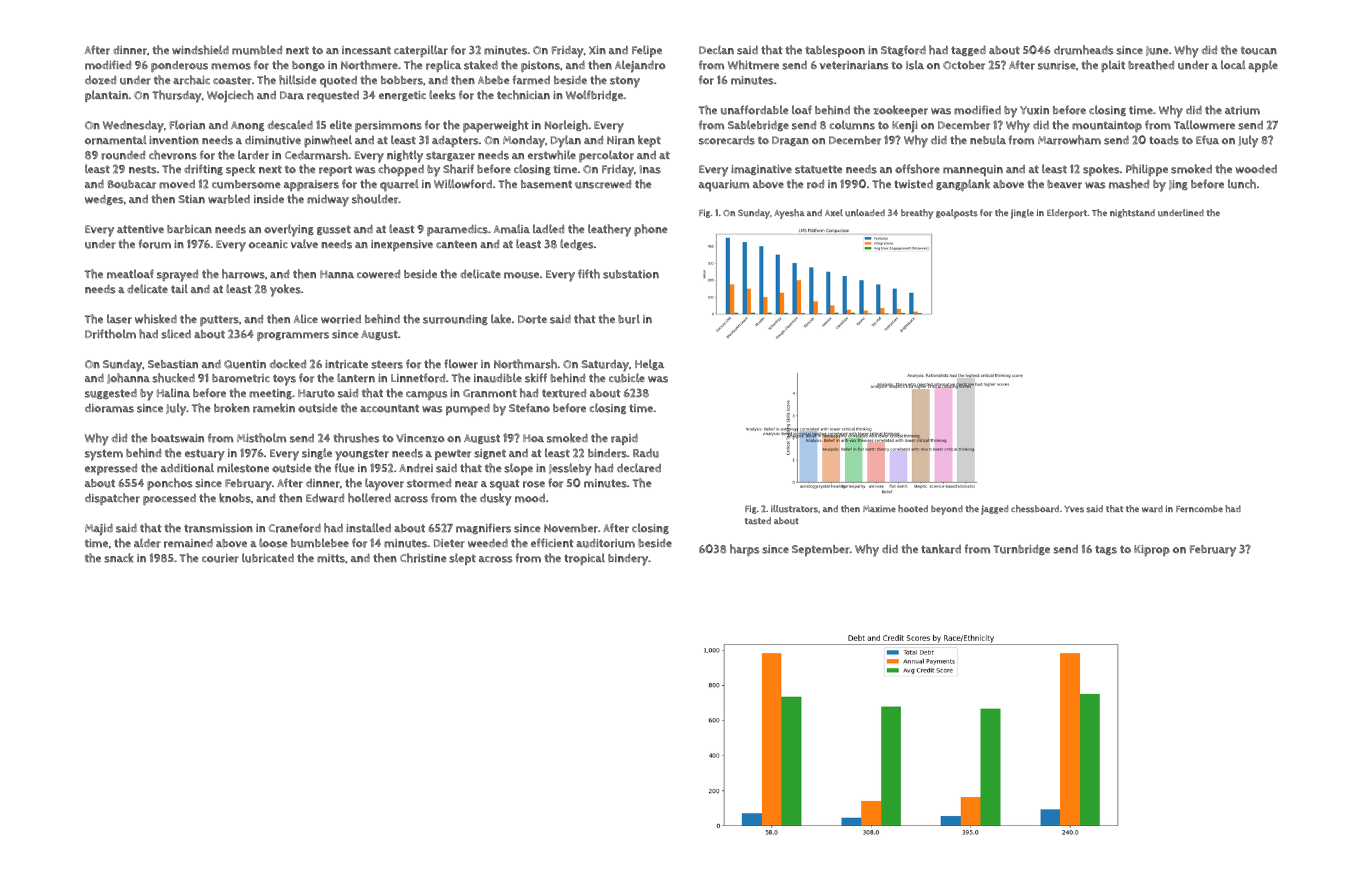 This screenshot has height=887, width=1372. I want to click on atrium, so click(1242, 110).
